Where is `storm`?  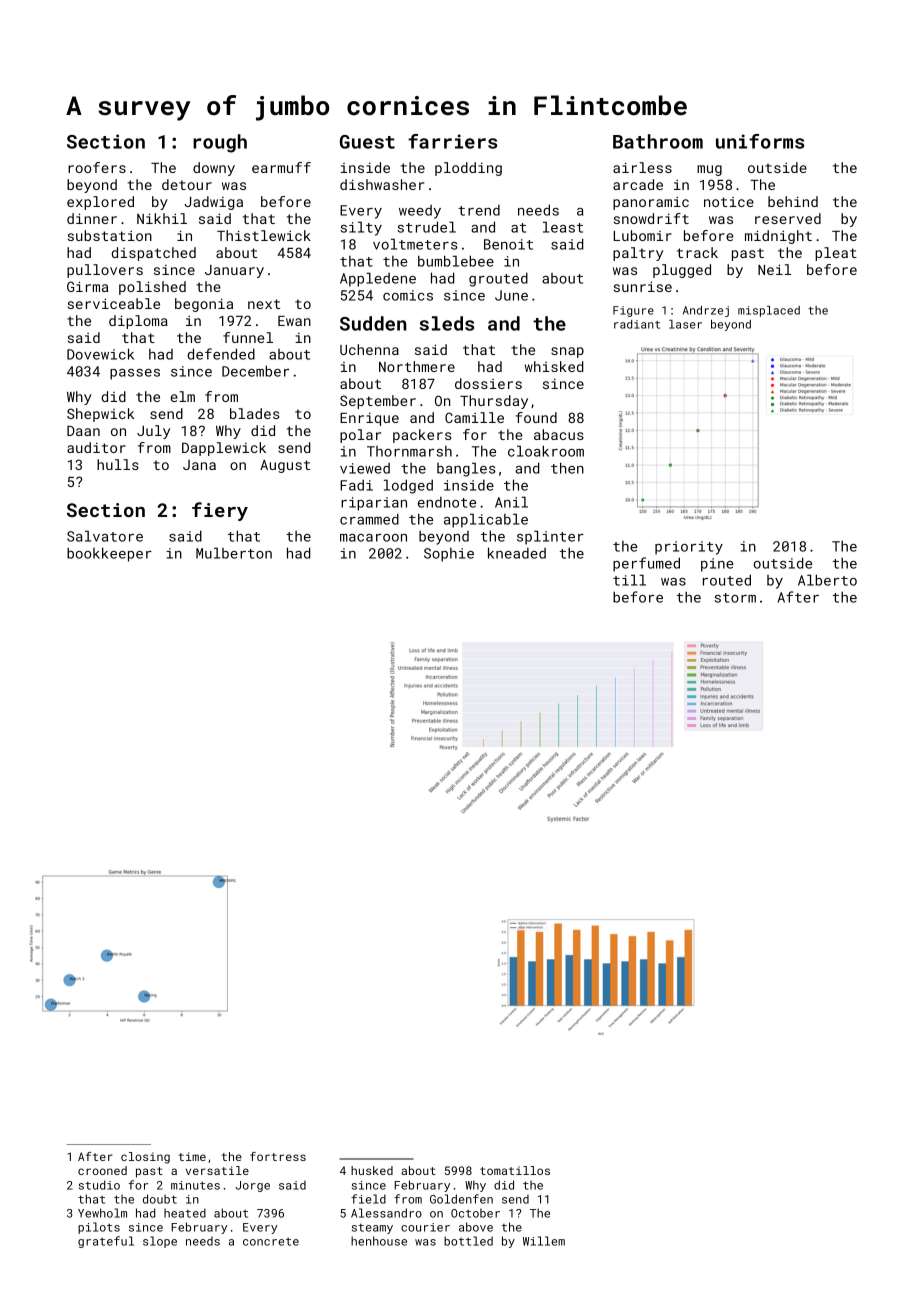
storm is located at coordinates (735, 598).
